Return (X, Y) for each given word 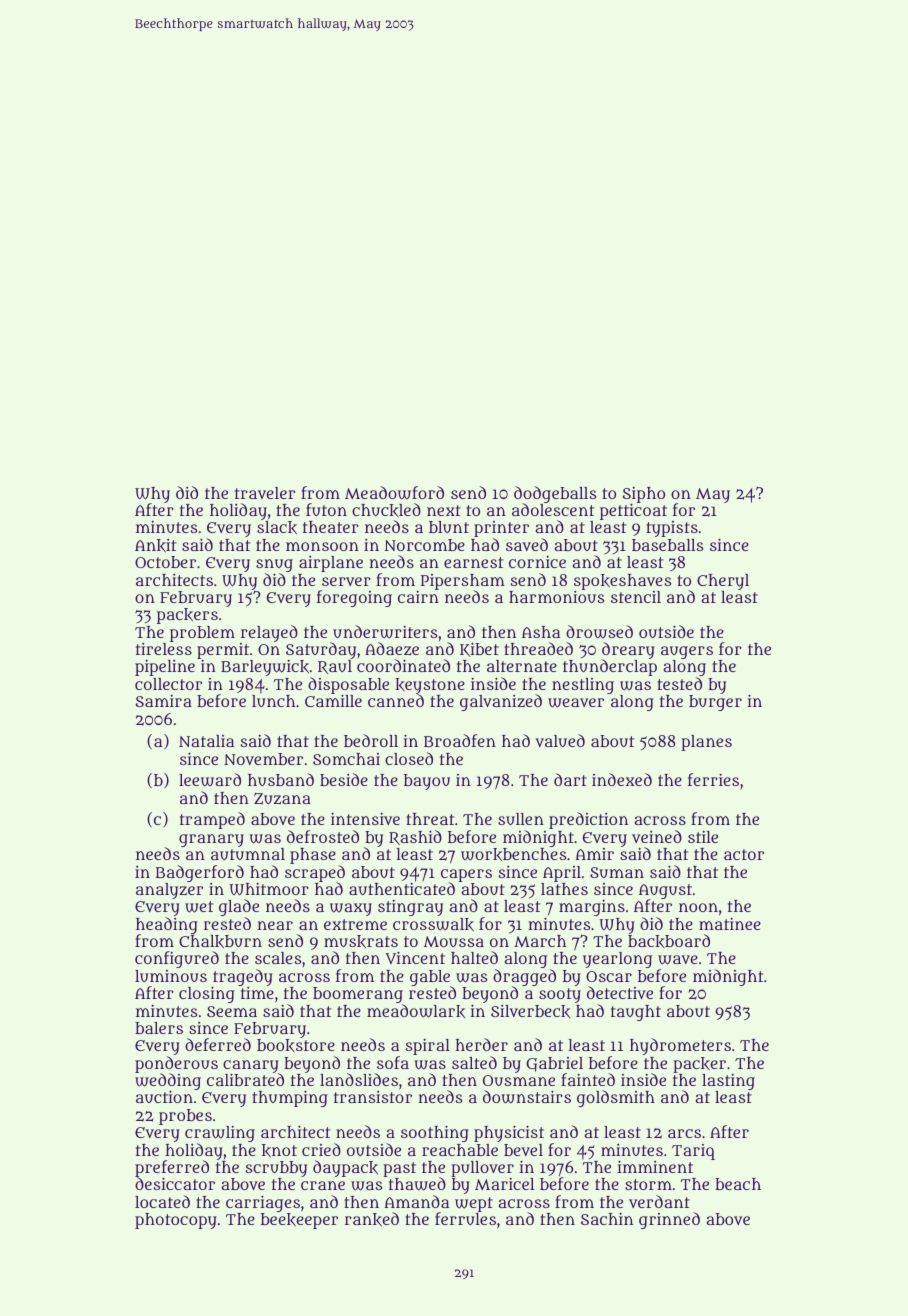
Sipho (644, 495)
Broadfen (460, 740)
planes (706, 743)
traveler (265, 493)
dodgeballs (555, 495)
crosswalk (433, 925)
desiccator (175, 1184)
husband (281, 779)
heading (167, 926)
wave (678, 960)
